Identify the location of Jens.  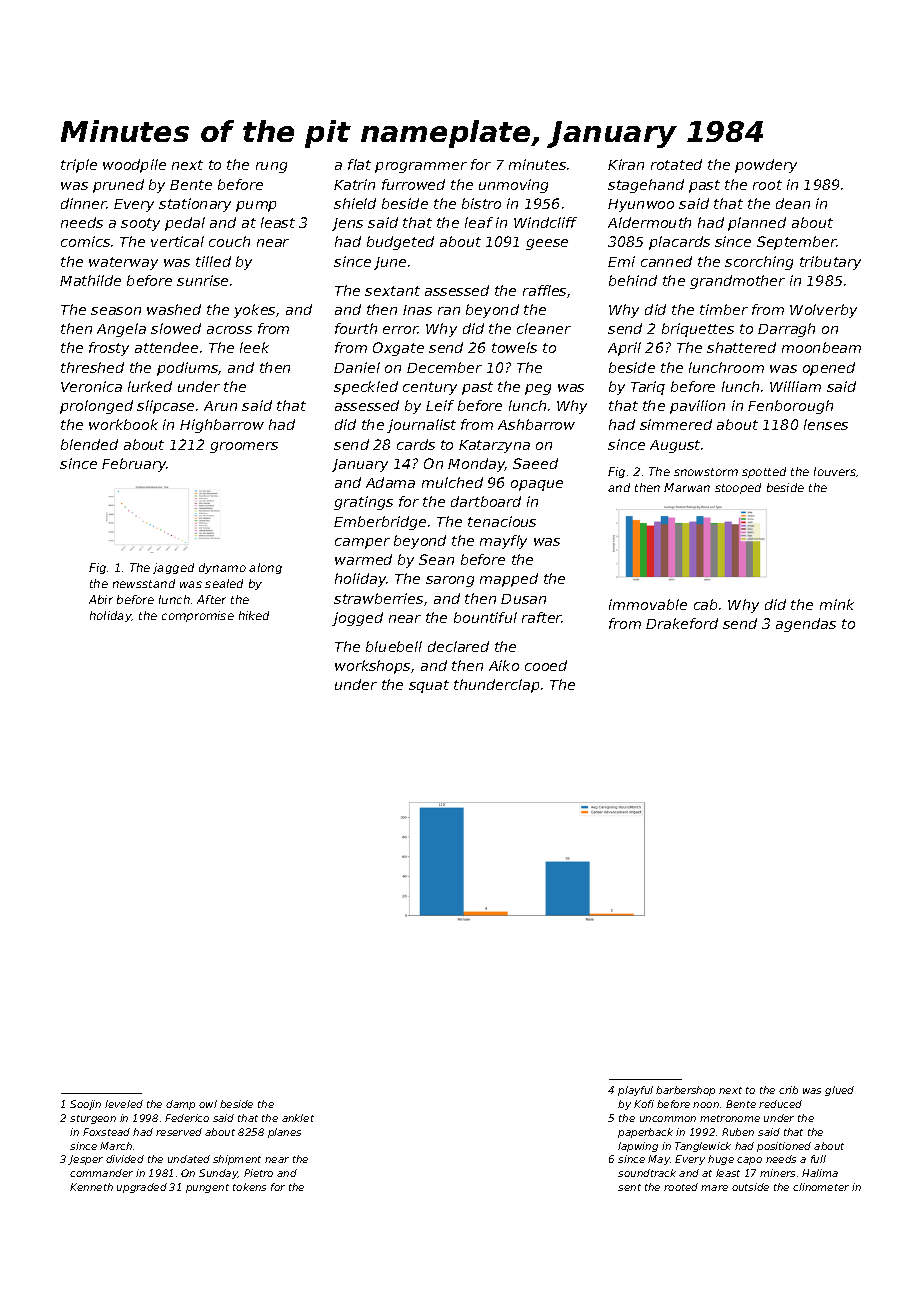
(347, 224).
